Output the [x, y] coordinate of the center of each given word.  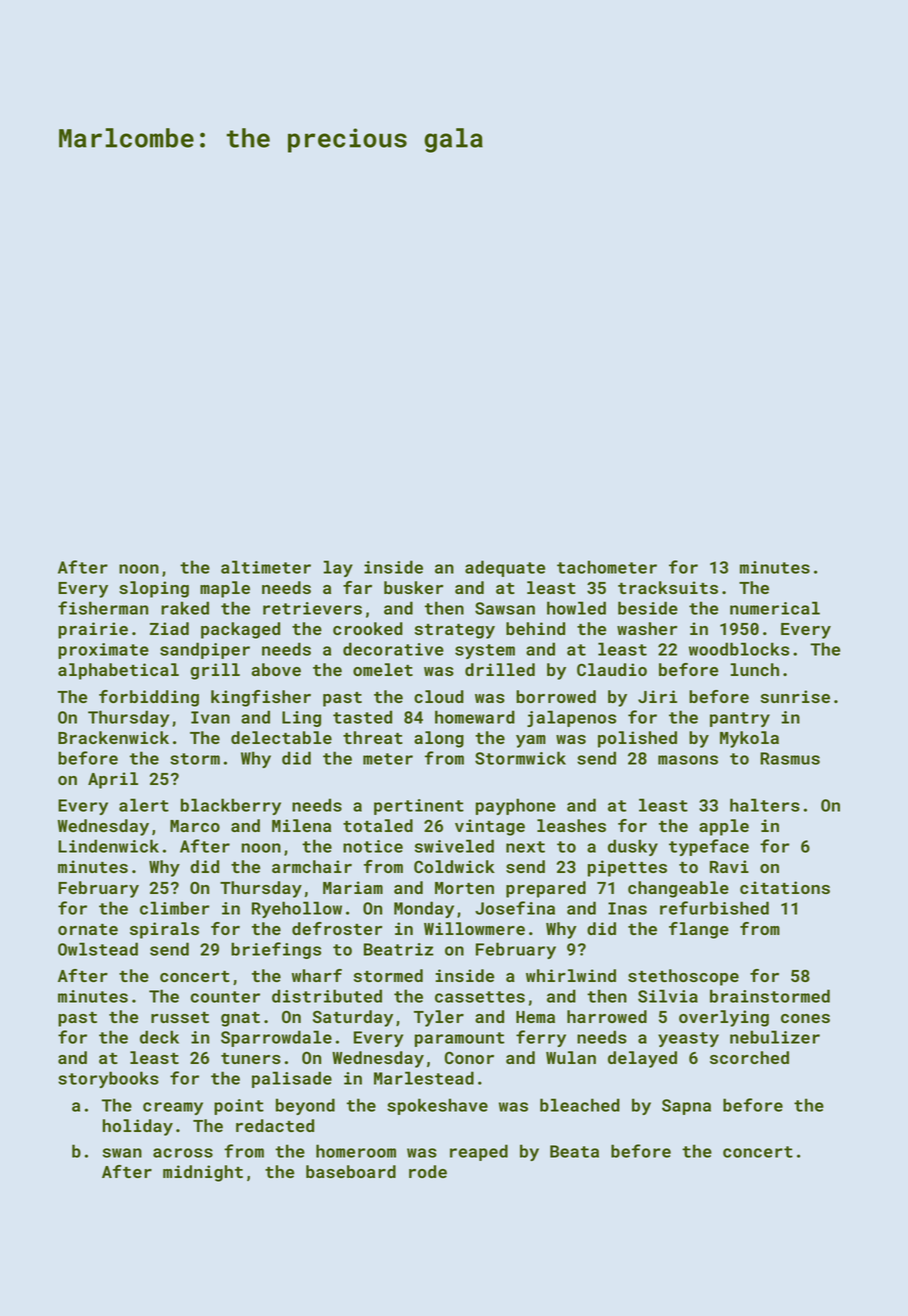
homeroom [356, 1151]
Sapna [686, 1107]
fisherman [103, 608]
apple [724, 827]
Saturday [353, 1018]
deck [159, 1037]
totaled [378, 825]
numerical [775, 608]
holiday [138, 1127]
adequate [505, 568]
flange [699, 930]
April [113, 780]
